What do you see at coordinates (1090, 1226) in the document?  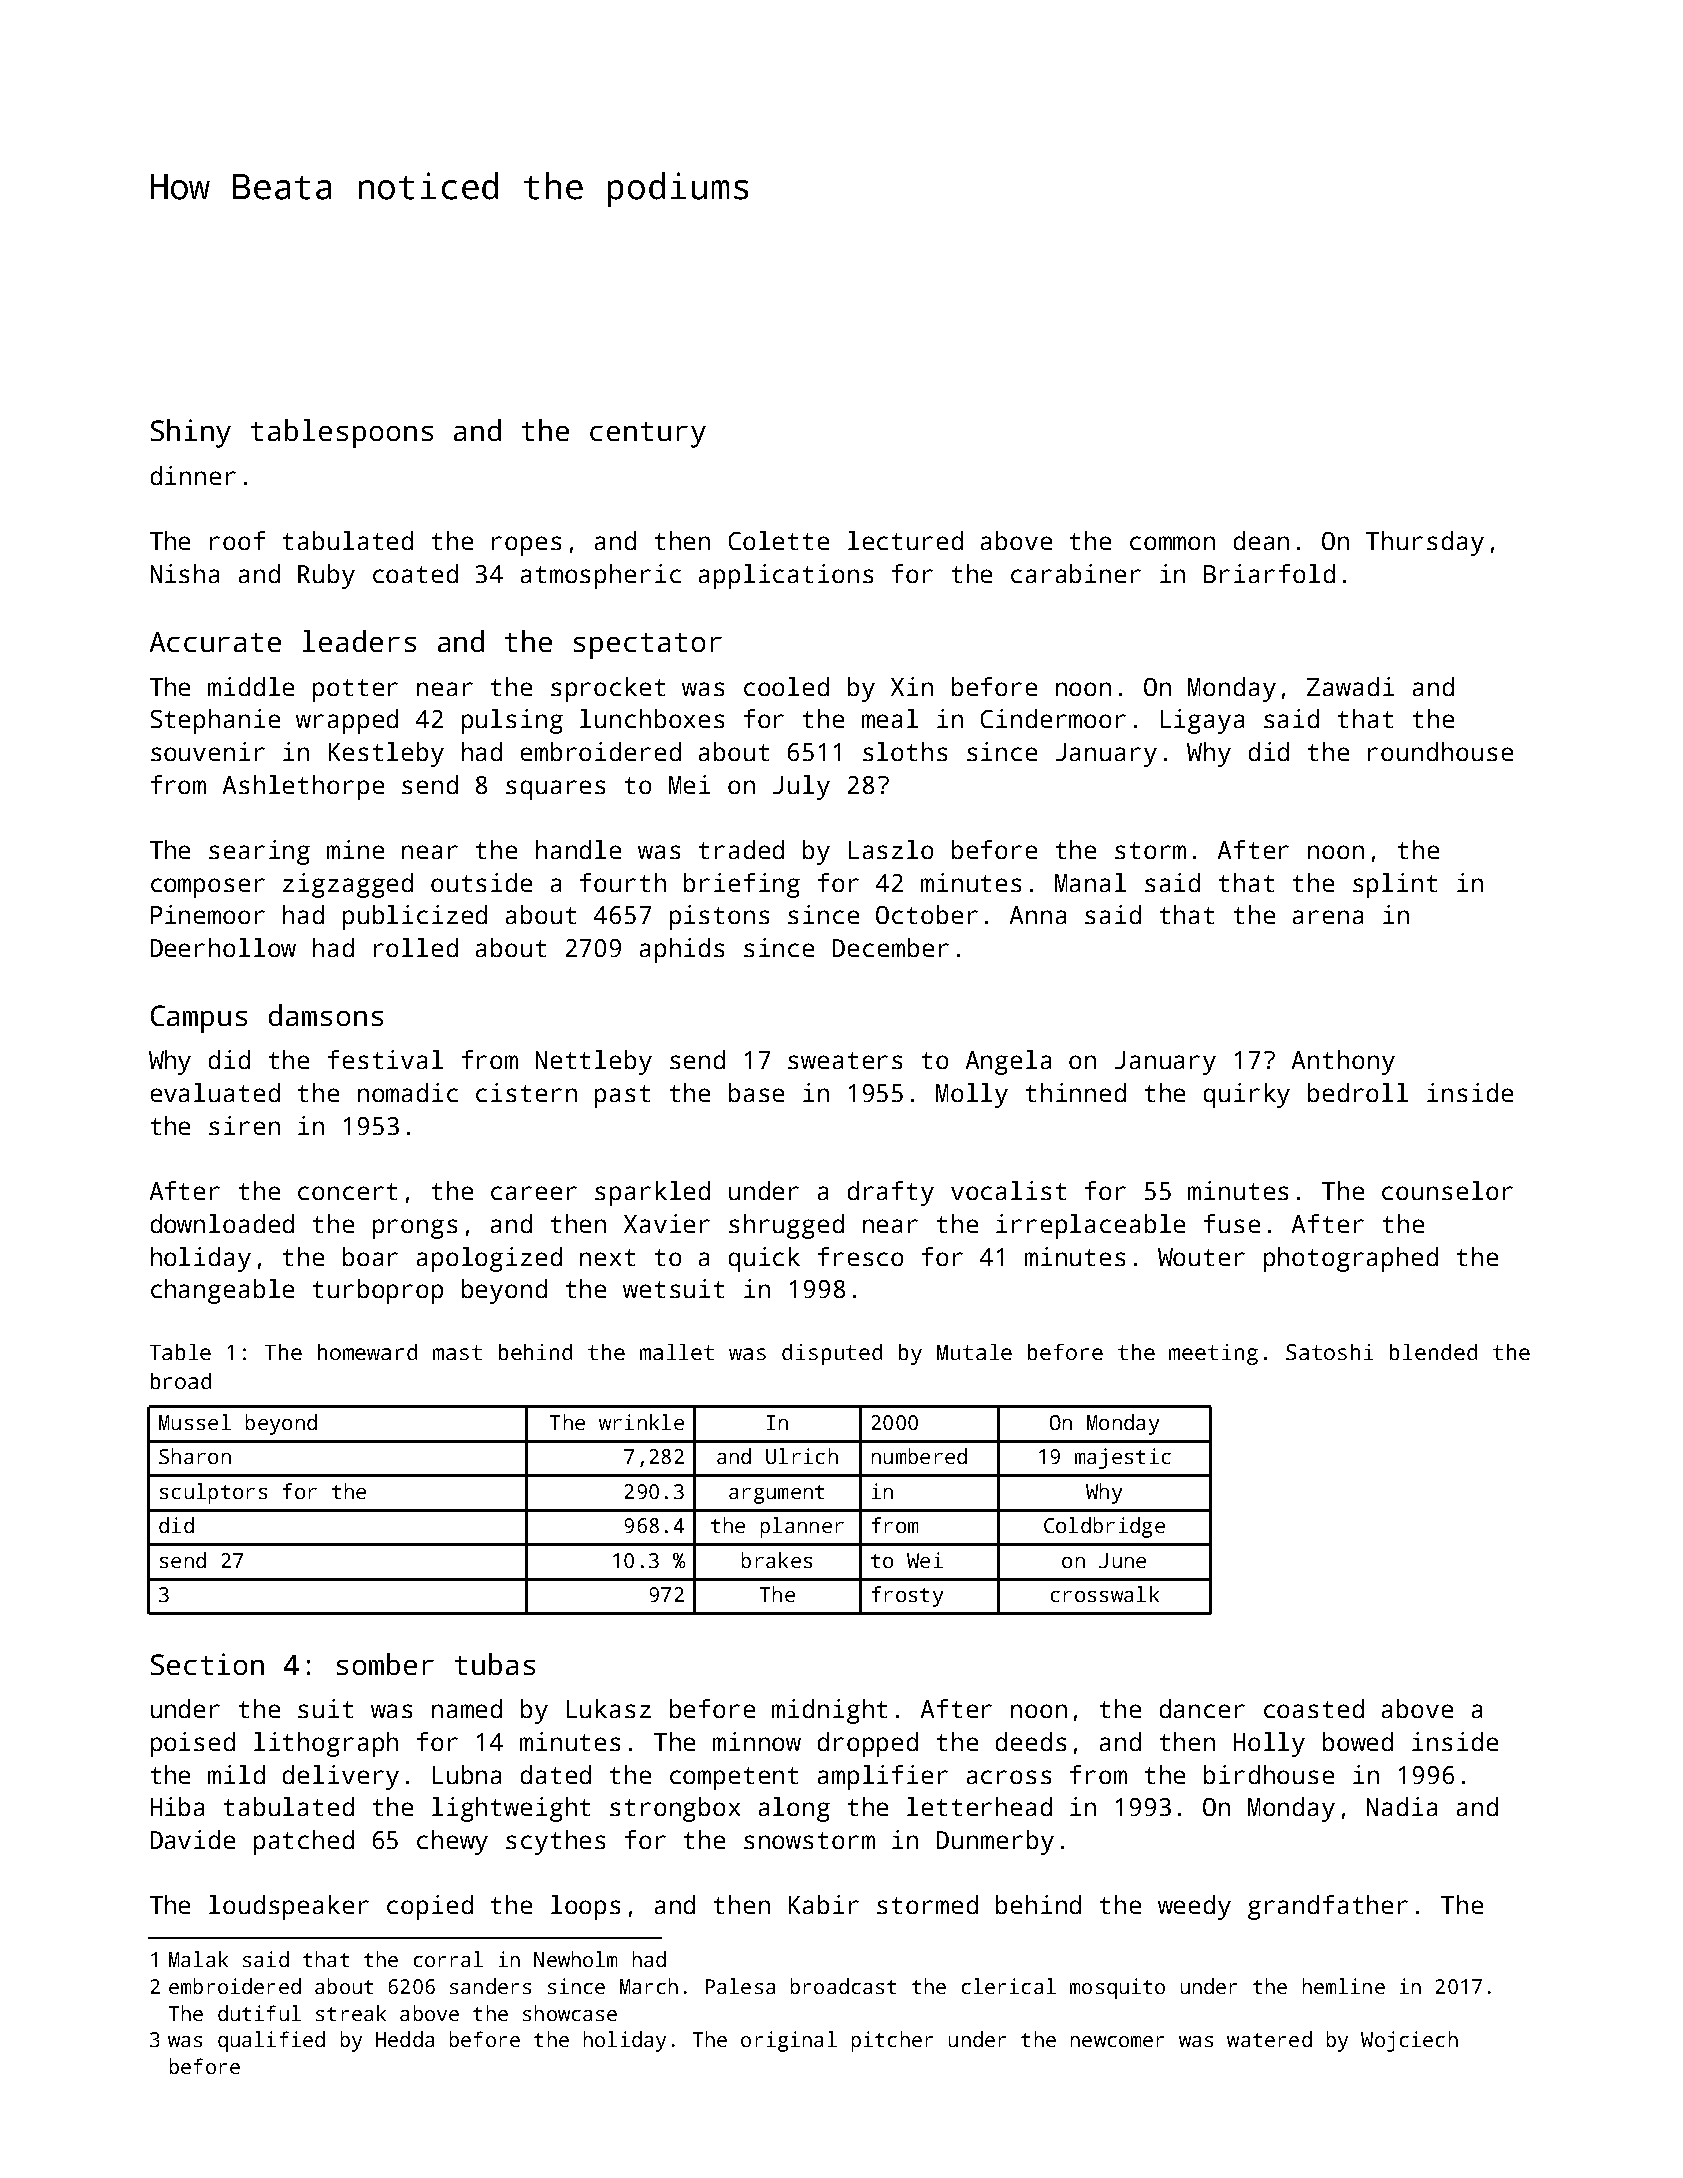 I see `irreplaceable` at bounding box center [1090, 1226].
